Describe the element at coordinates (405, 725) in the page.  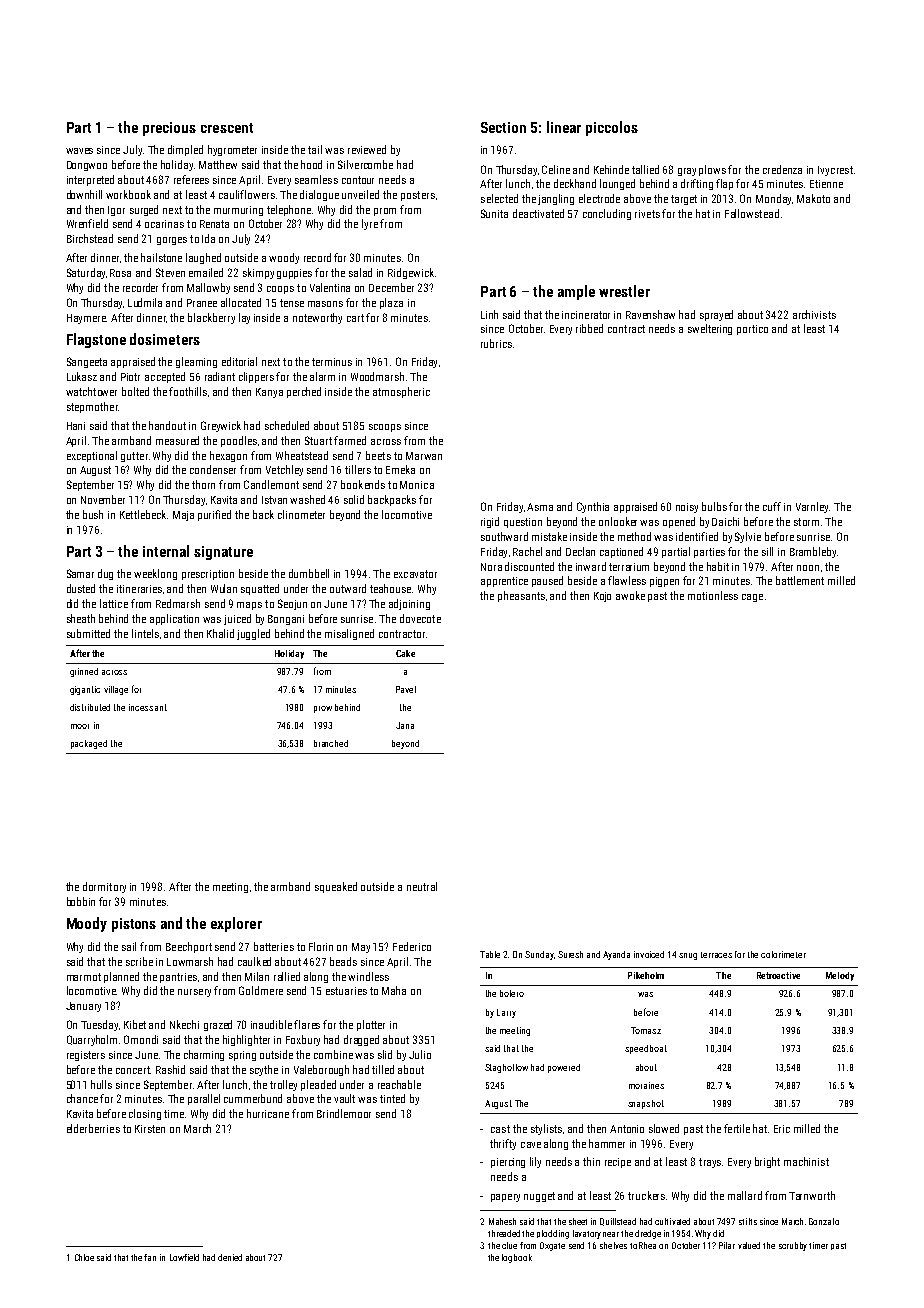
I see `Jana` at that location.
